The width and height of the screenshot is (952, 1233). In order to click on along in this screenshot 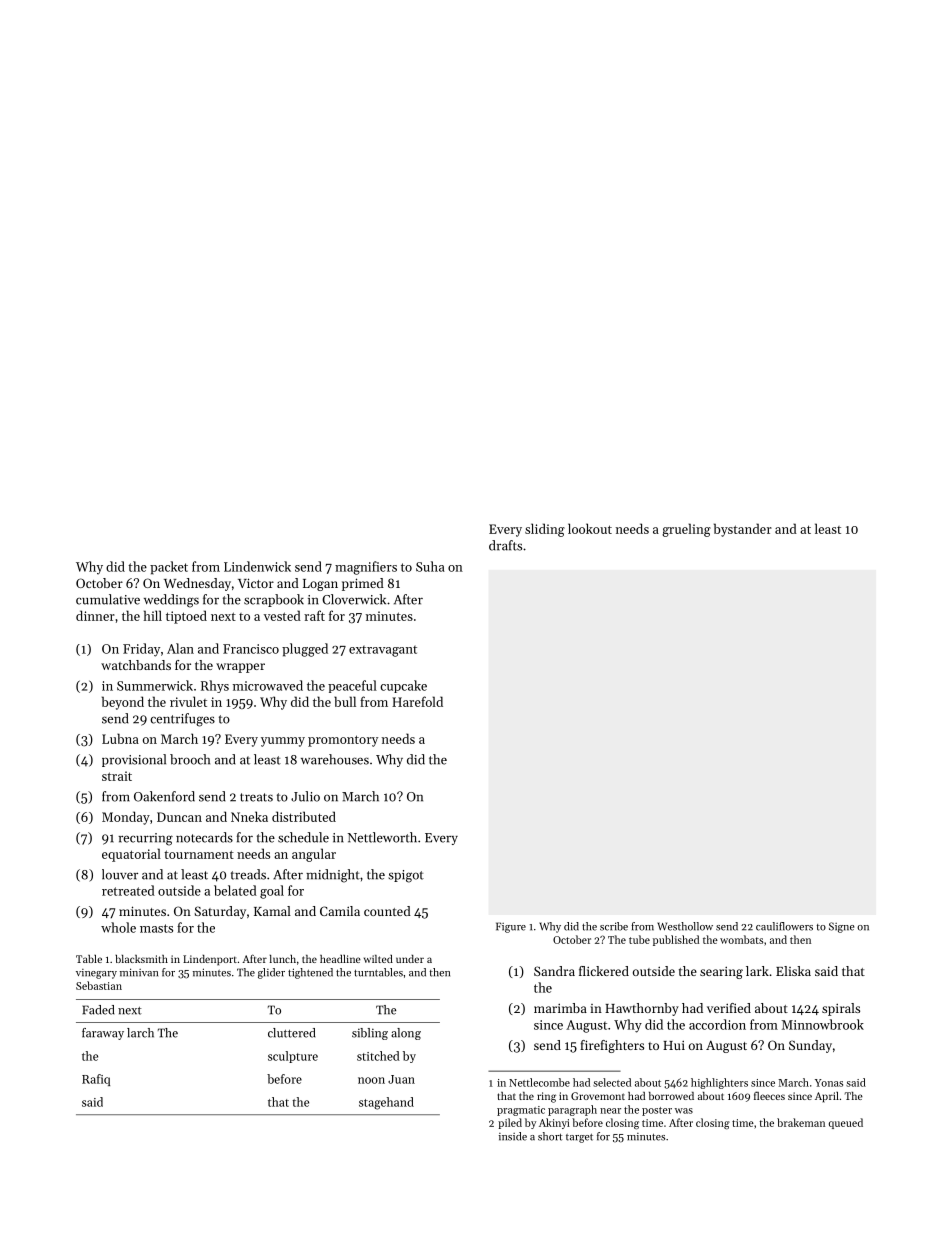, I will do `click(406, 1034)`.
